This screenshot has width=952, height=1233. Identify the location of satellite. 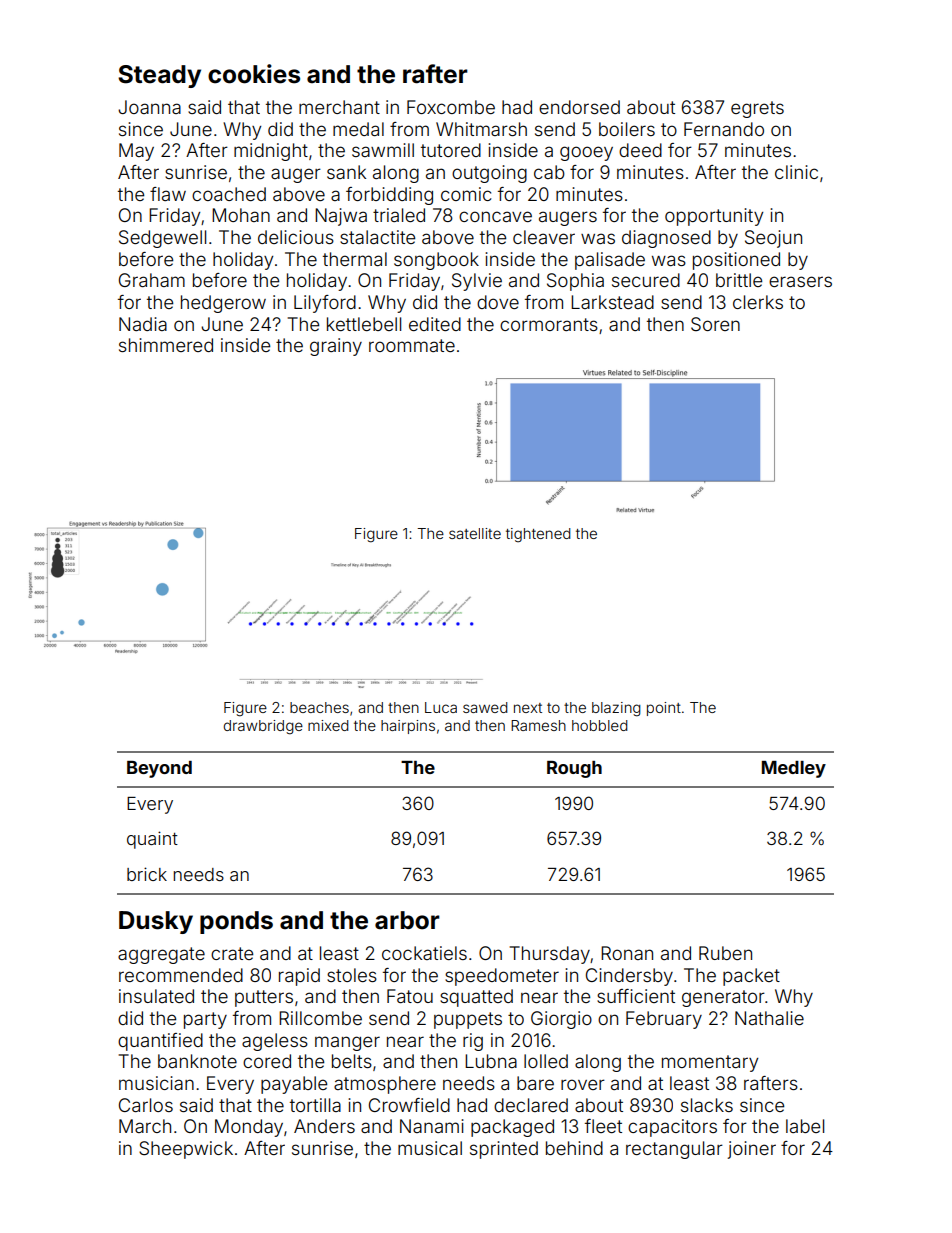
(475, 533).
